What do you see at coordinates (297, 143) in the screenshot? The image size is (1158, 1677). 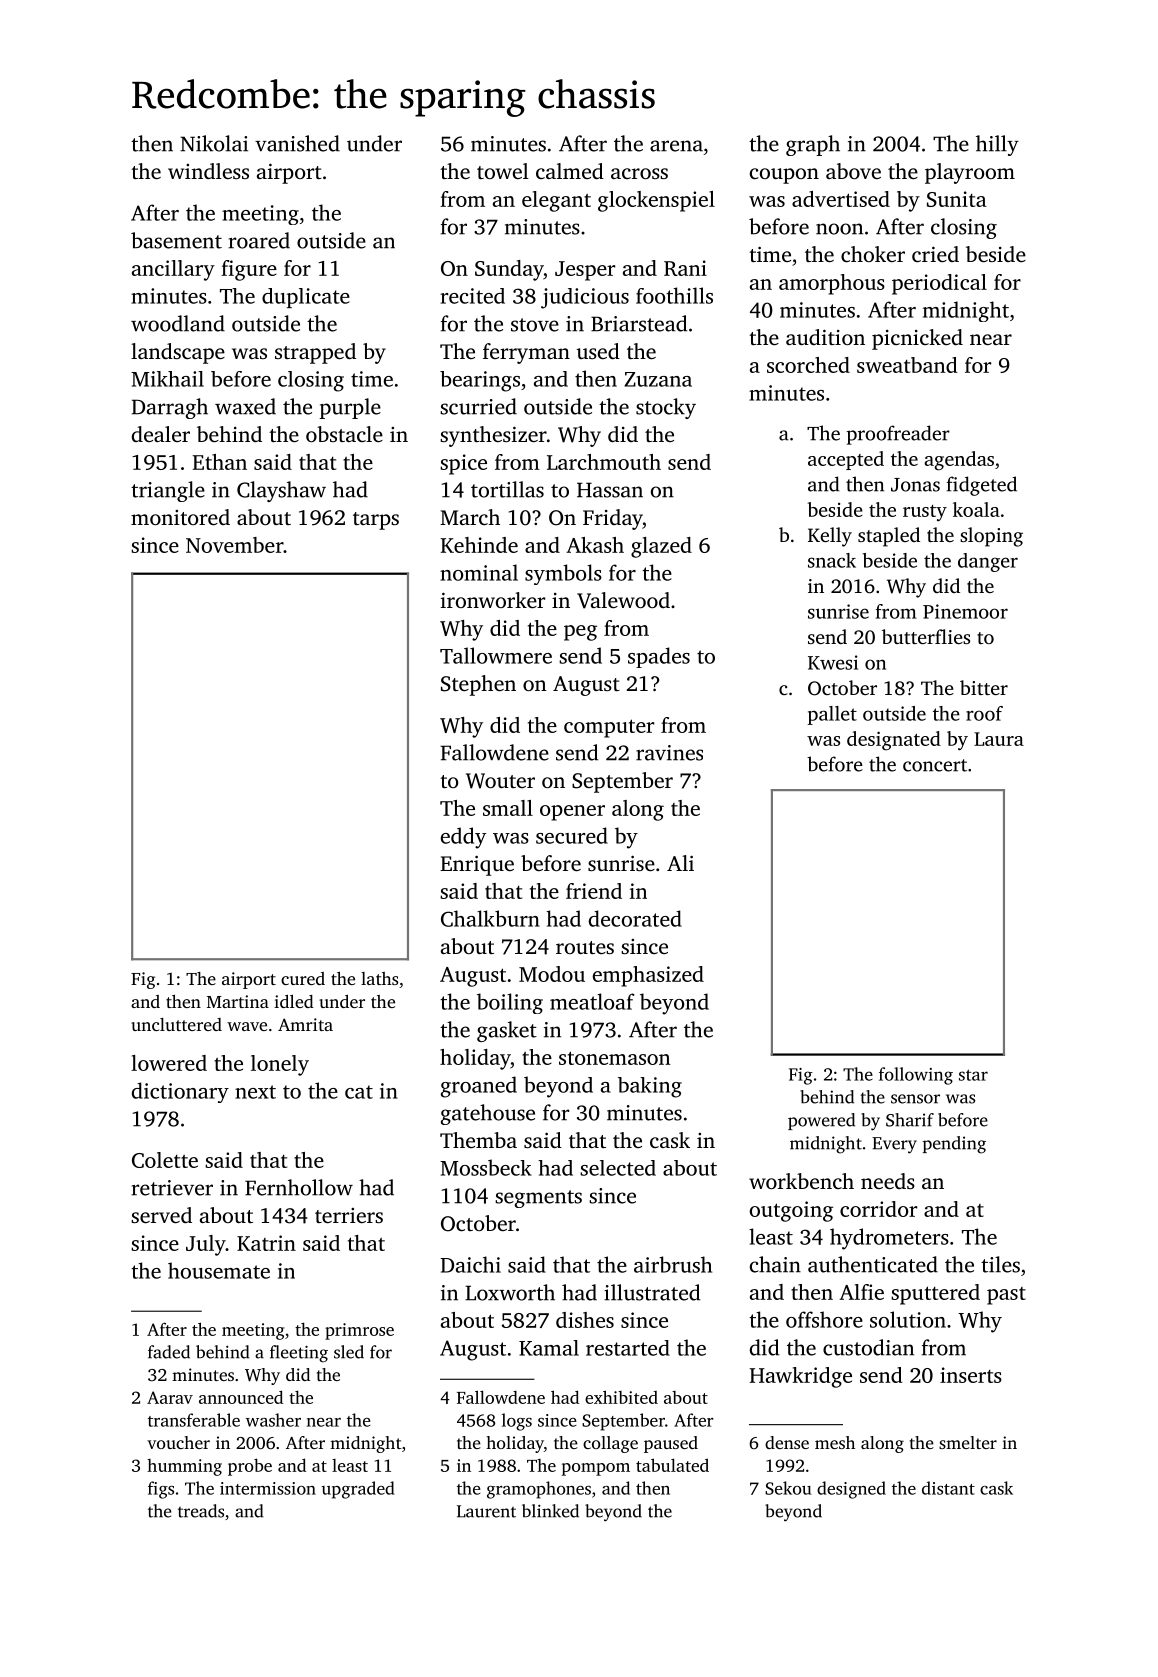 I see `vanished` at bounding box center [297, 143].
